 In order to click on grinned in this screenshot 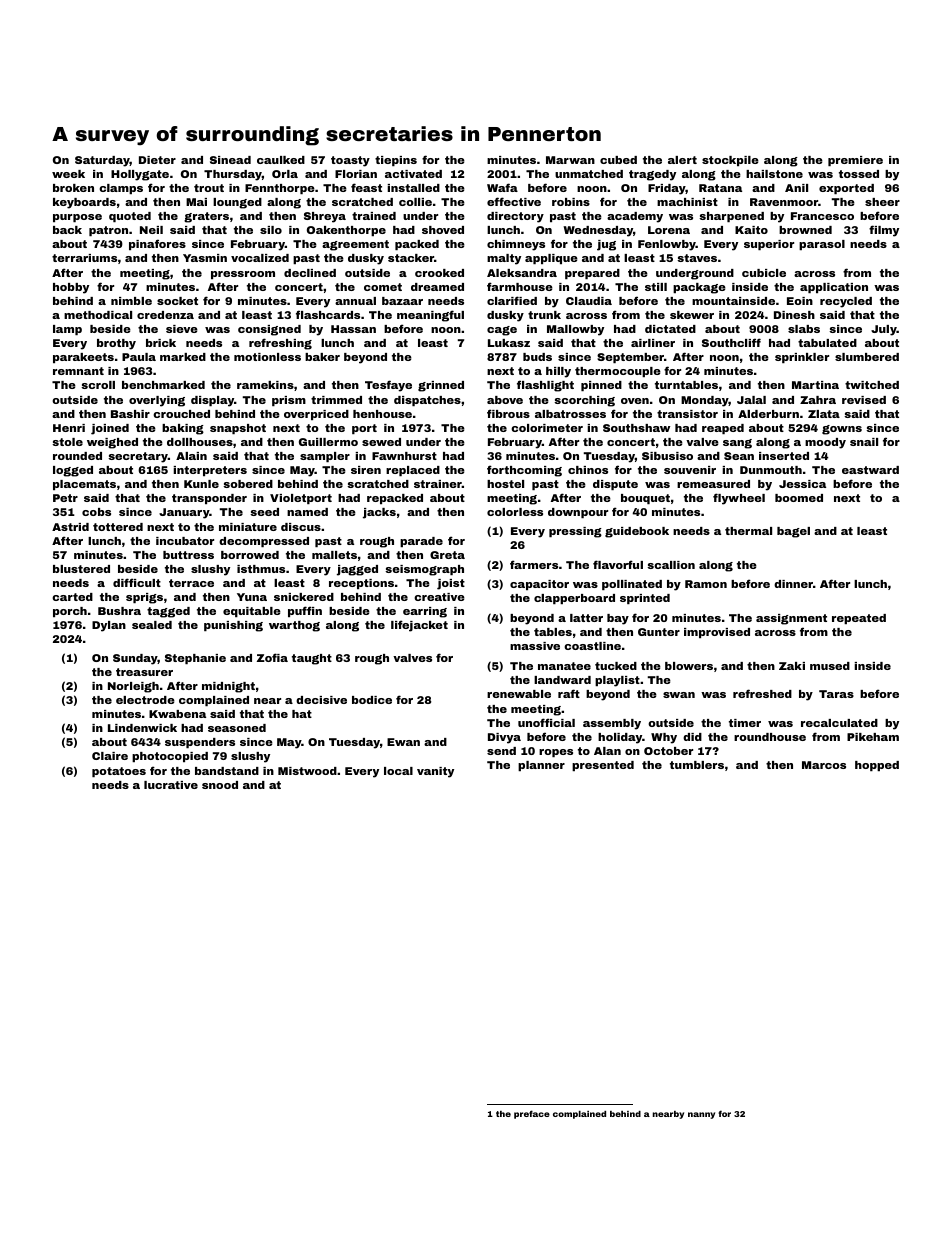, I will do `click(441, 386)`.
